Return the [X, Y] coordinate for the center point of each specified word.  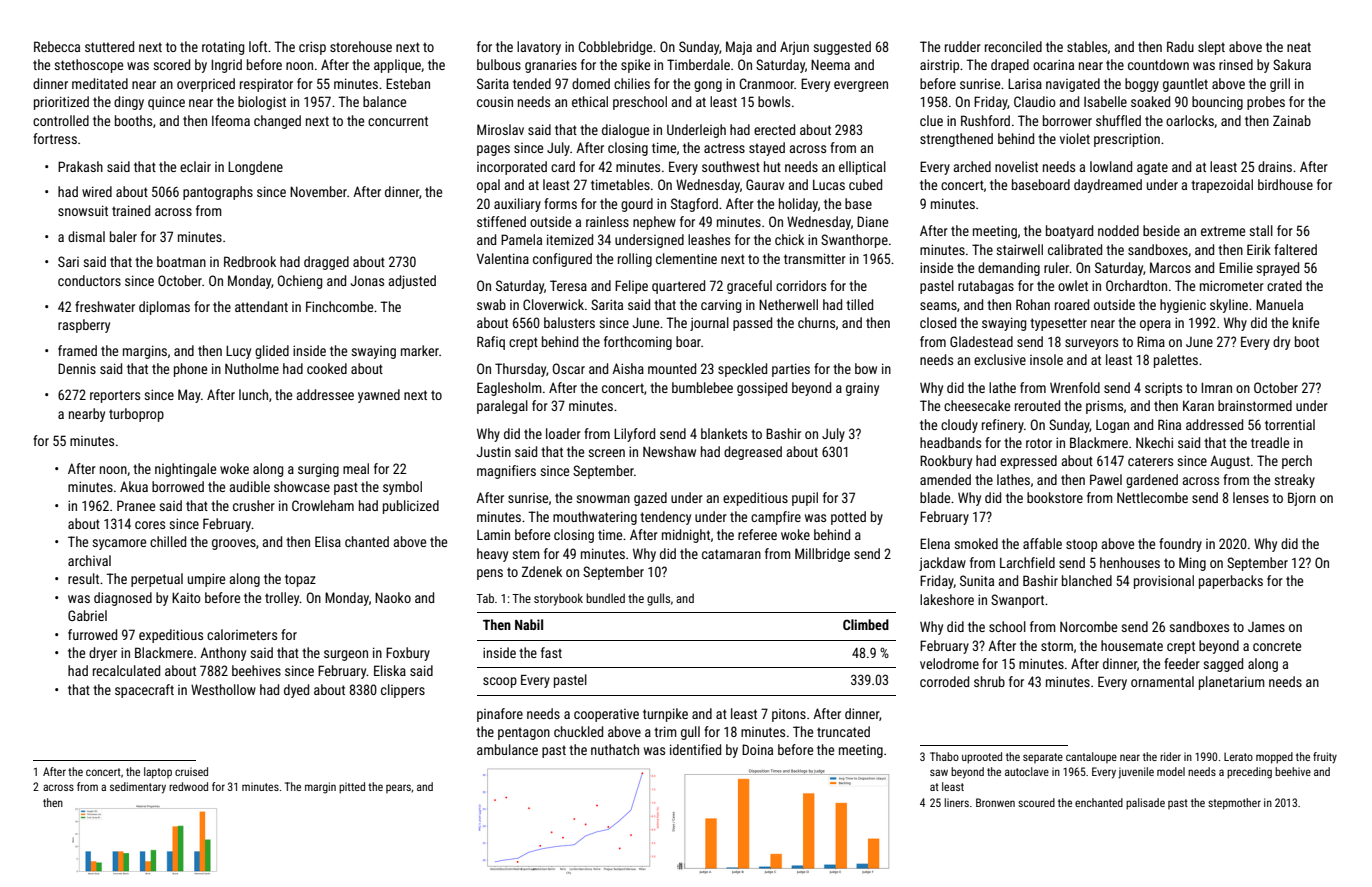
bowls [774, 101]
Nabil [529, 624]
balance [384, 101]
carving [721, 306]
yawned [379, 396]
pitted [352, 788]
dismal [86, 236]
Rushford [985, 120]
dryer [103, 654]
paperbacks [1231, 582]
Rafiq [491, 343]
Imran [1216, 387]
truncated [843, 731]
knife [1306, 322]
